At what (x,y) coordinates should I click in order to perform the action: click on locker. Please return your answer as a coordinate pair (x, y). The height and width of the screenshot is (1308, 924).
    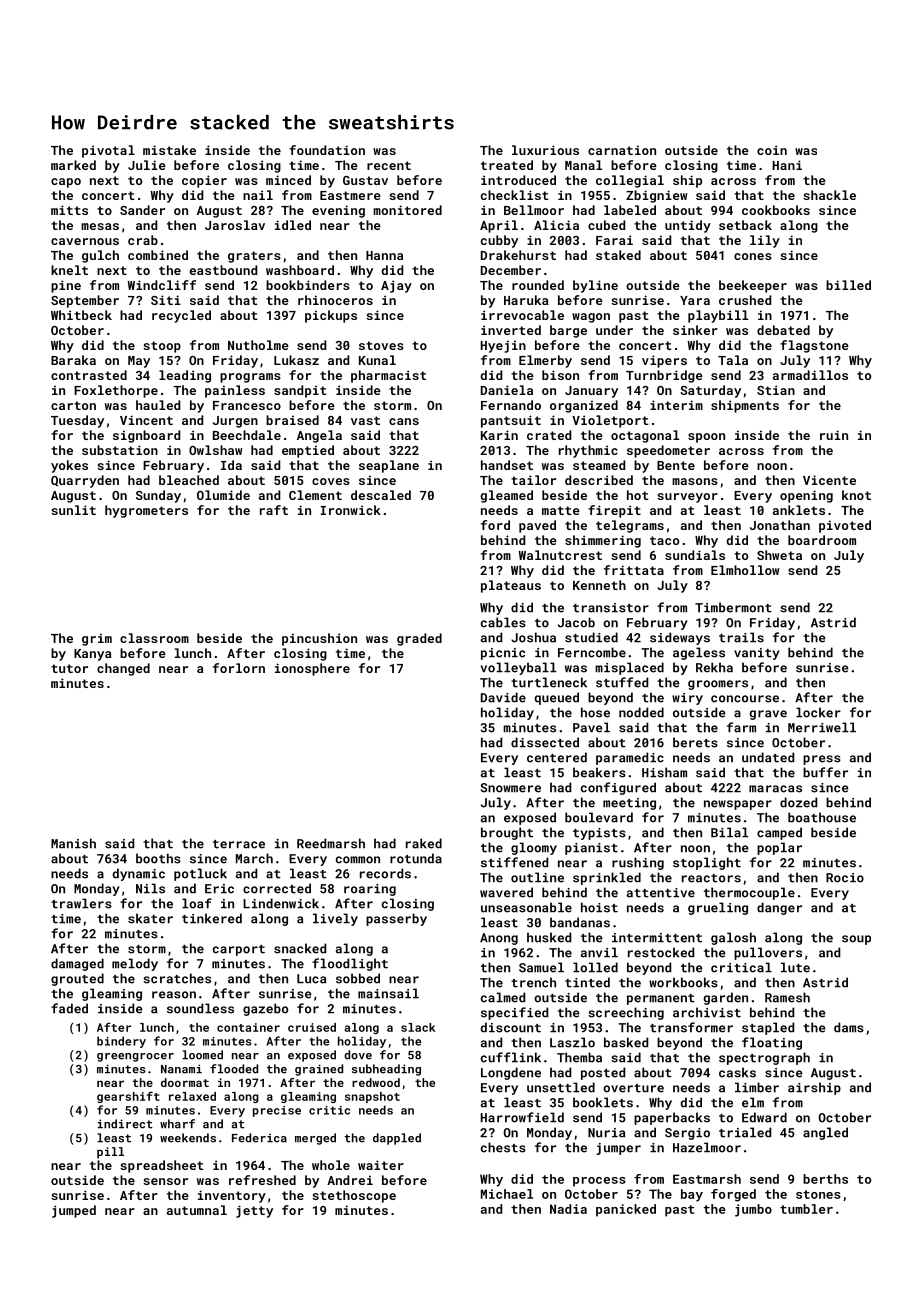
    Looking at the image, I should click on (818, 712).
